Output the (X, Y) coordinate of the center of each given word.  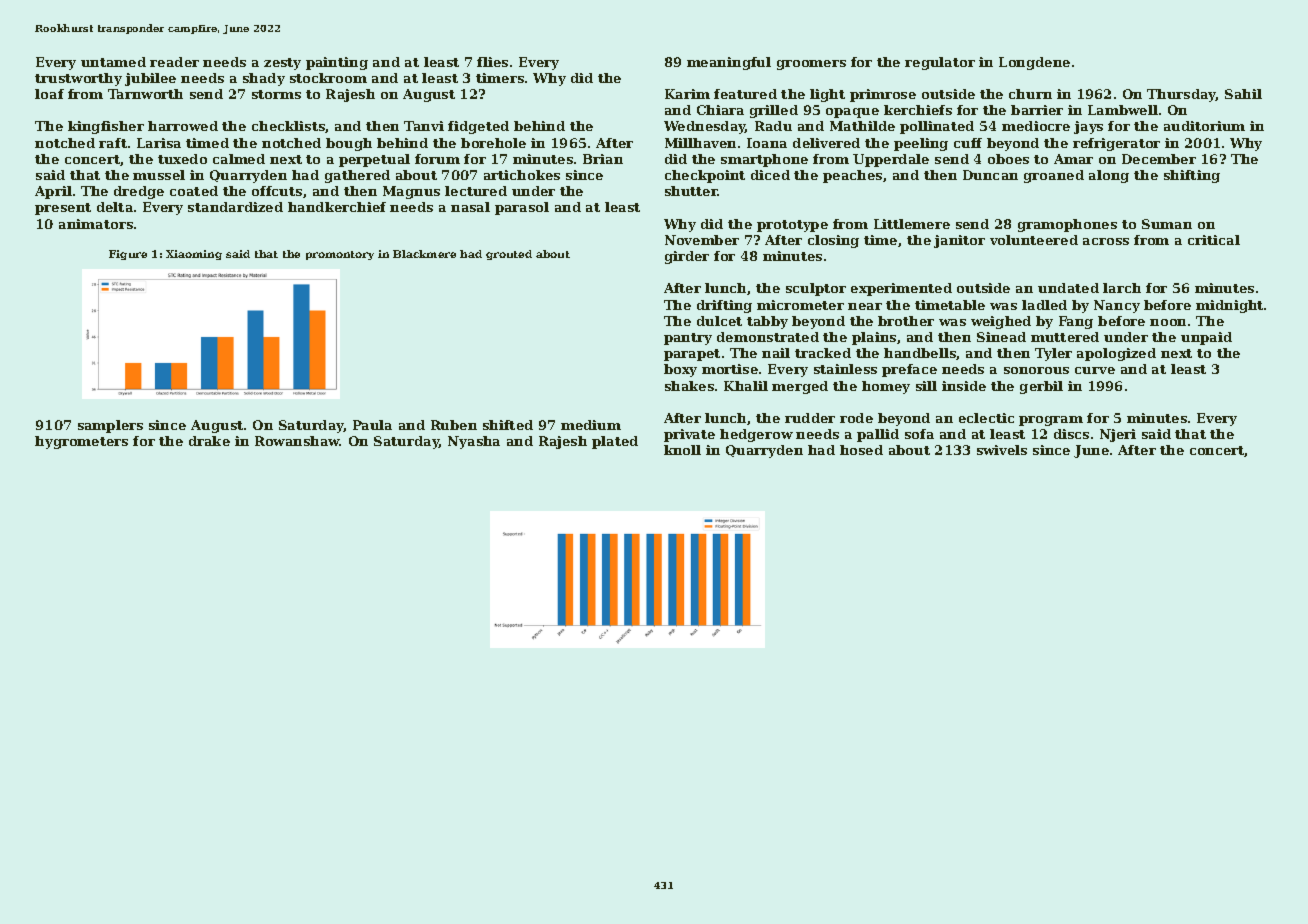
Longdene (1034, 63)
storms (276, 94)
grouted (509, 255)
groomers (811, 65)
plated (615, 442)
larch (1122, 288)
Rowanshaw (297, 441)
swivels (1002, 450)
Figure (128, 255)
